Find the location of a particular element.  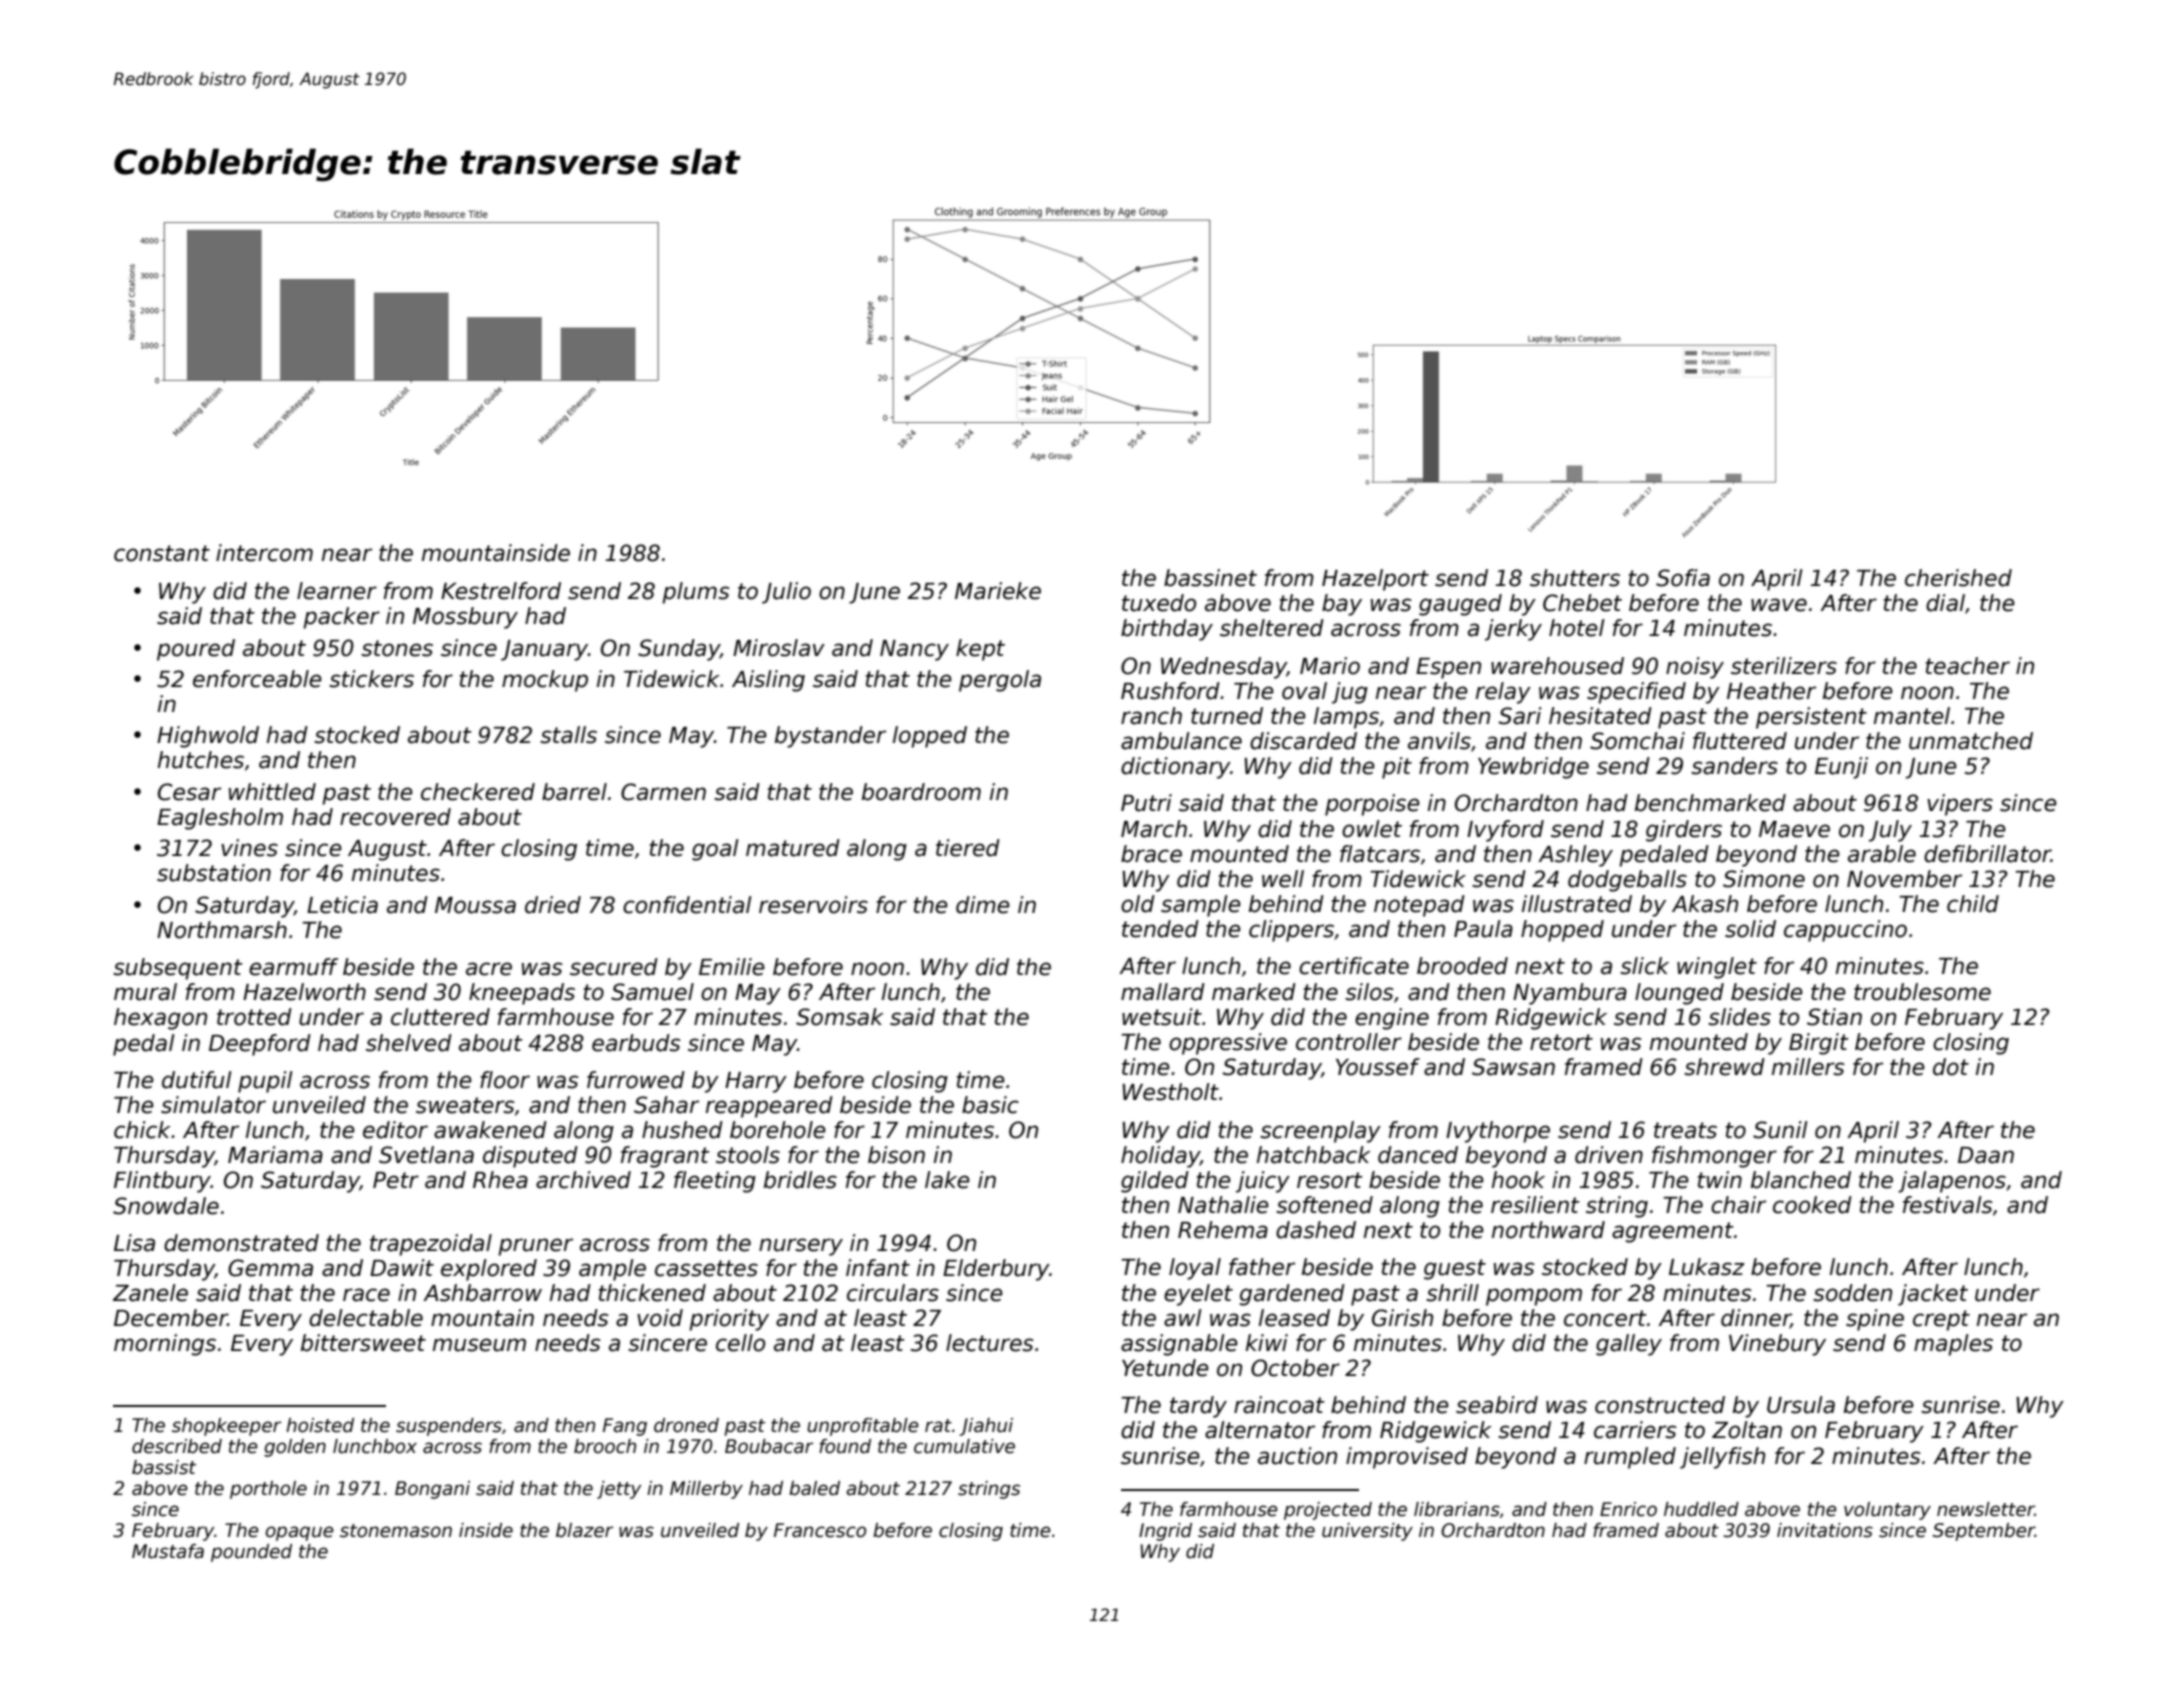

Mariama is located at coordinates (275, 1155).
